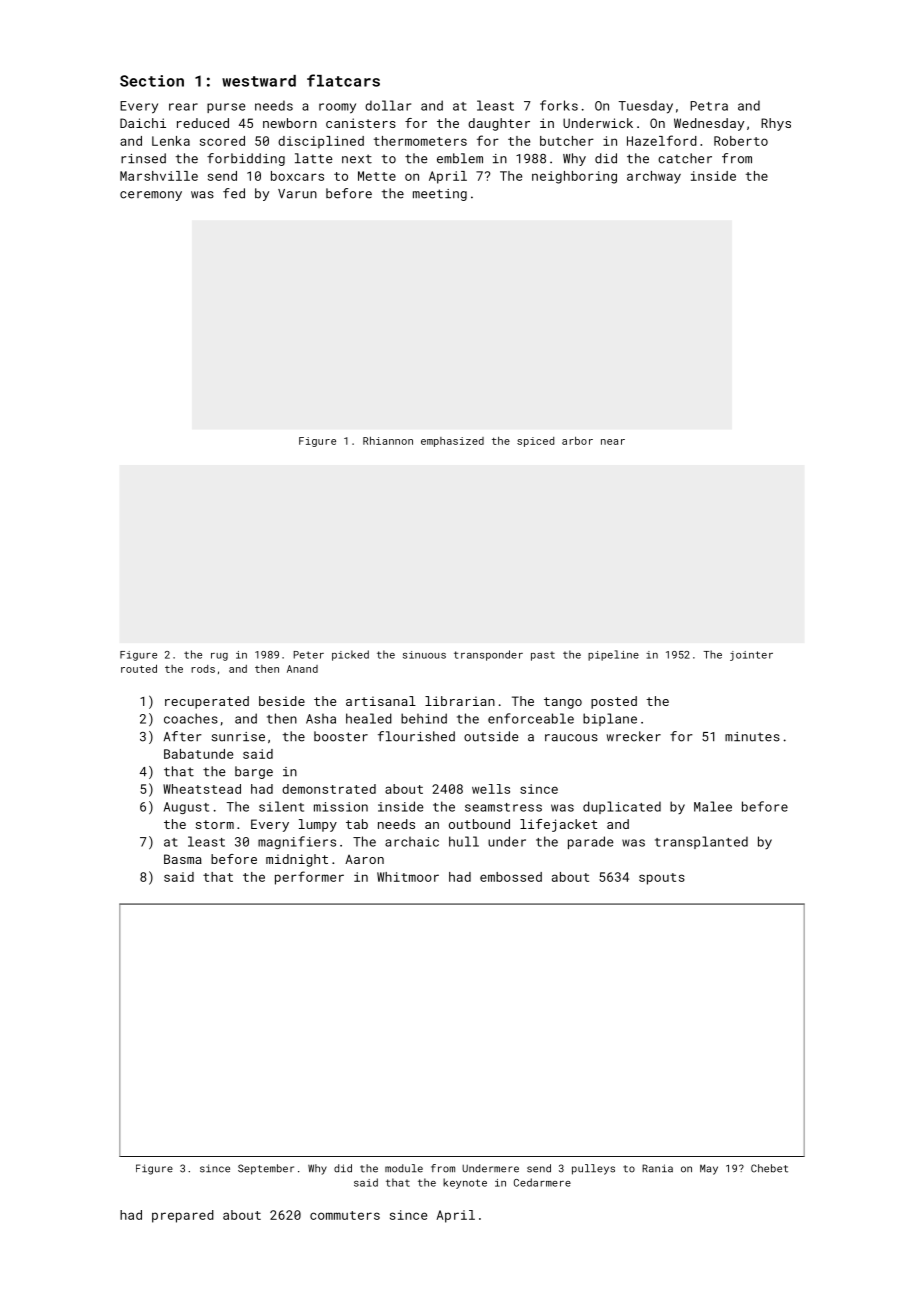 This screenshot has width=924, height=1308. Describe the element at coordinates (183, 1216) in the screenshot. I see `prepared` at that location.
